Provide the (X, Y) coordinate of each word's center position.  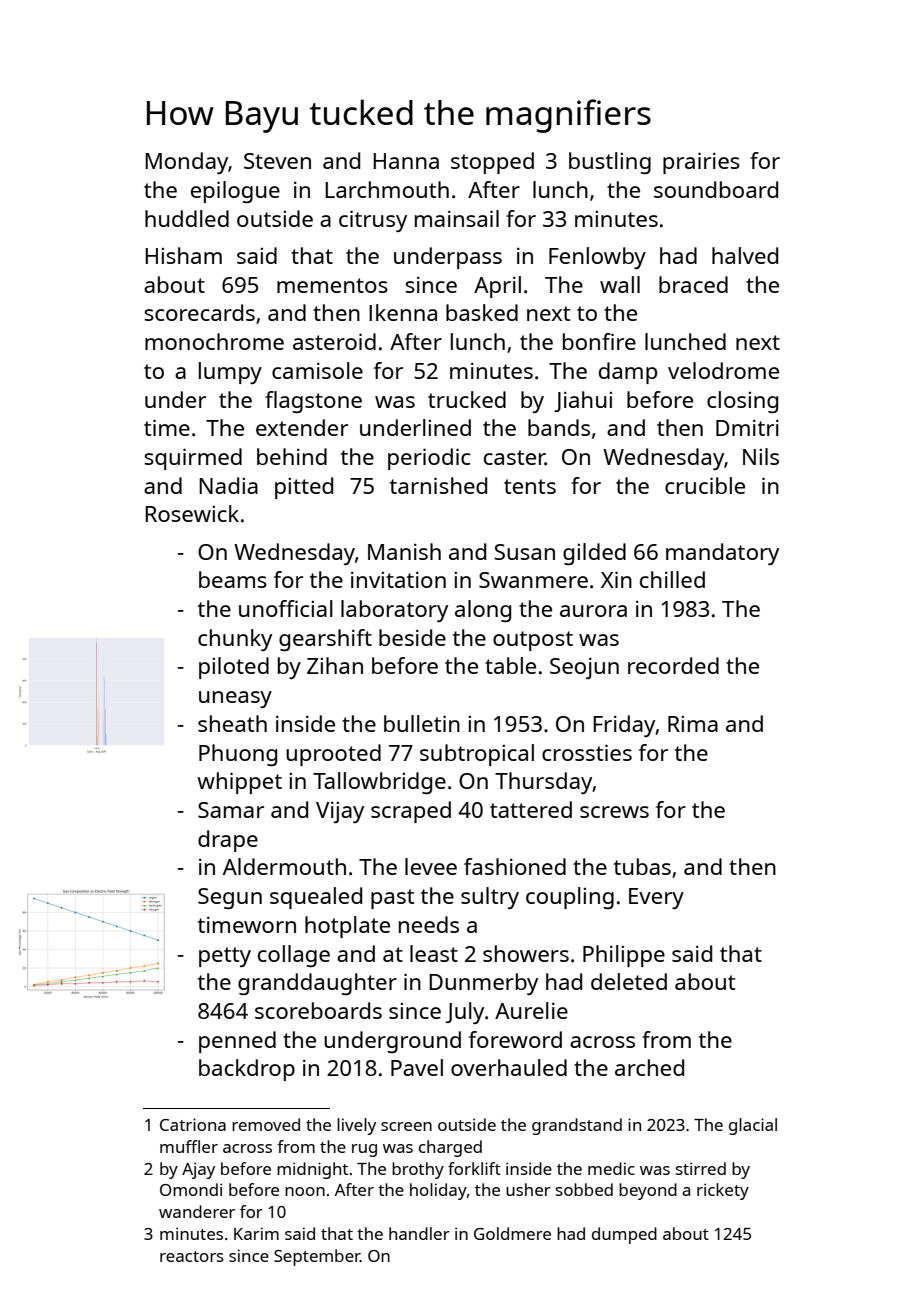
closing (742, 402)
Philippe (624, 956)
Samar (231, 810)
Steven (277, 161)
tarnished (438, 485)
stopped (492, 163)
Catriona (193, 1124)
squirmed (193, 459)
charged (450, 1148)
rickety (723, 1191)
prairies (701, 163)
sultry (490, 898)
